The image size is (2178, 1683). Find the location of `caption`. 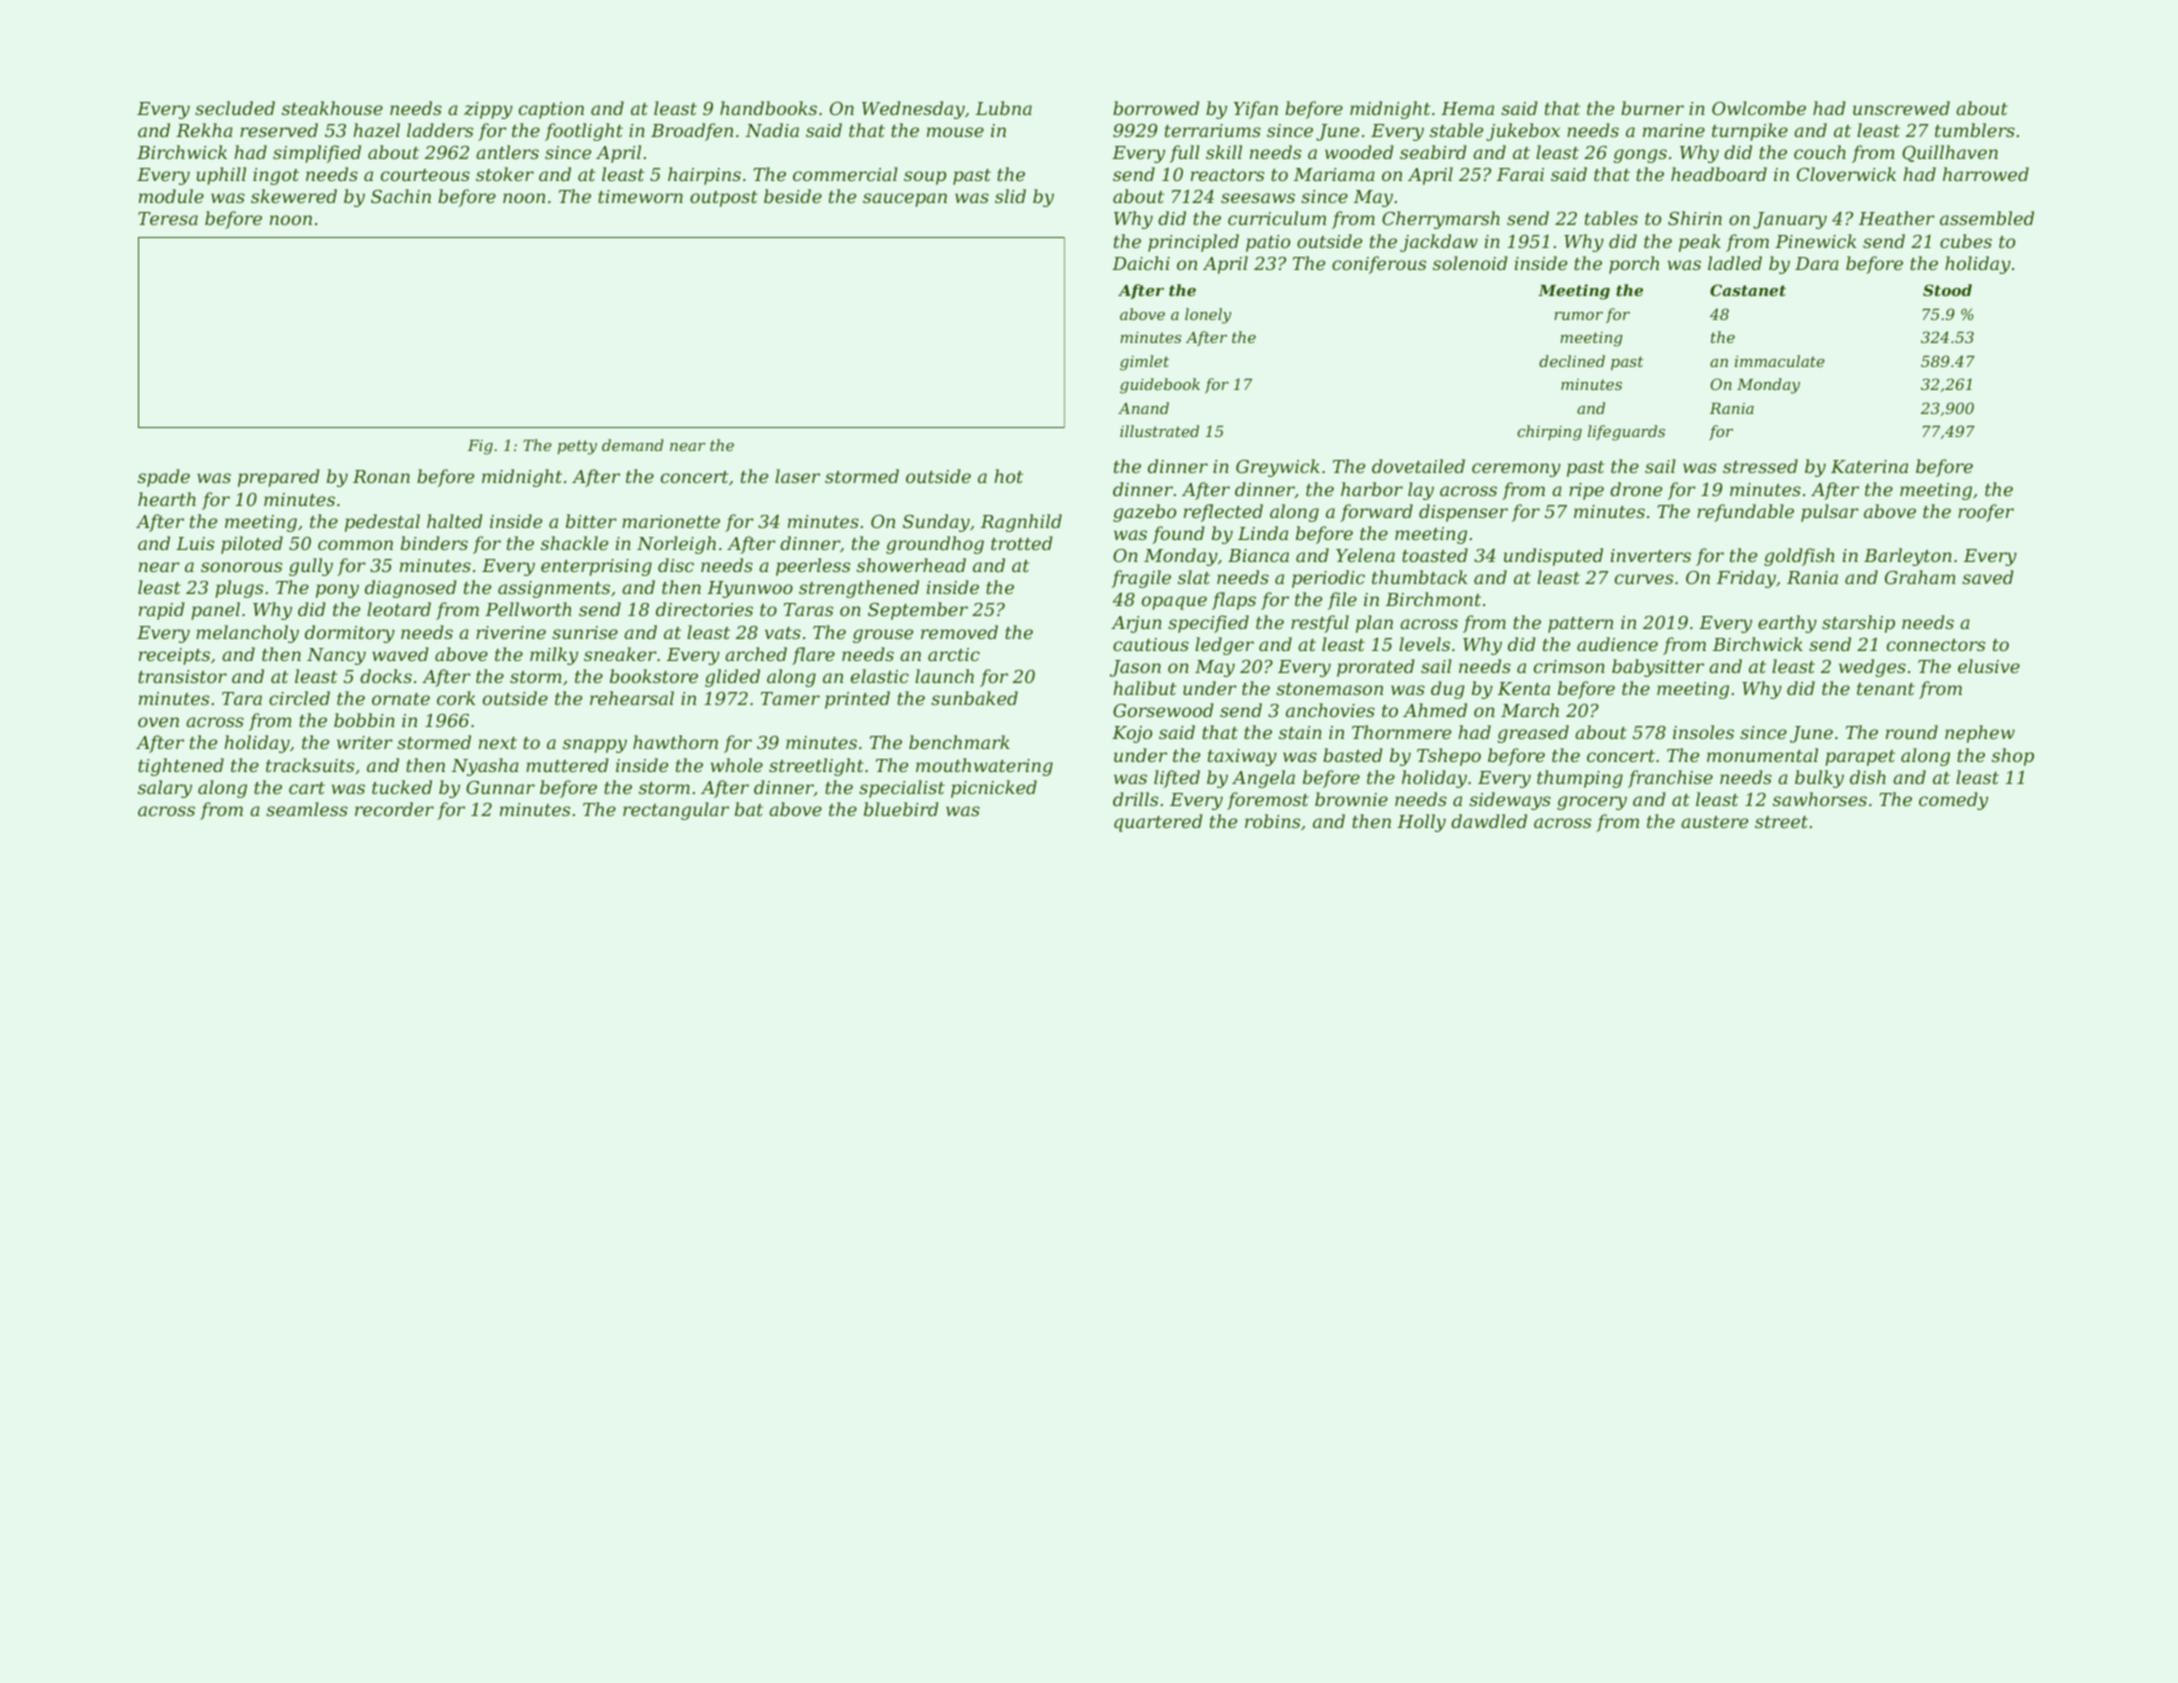

caption is located at coordinates (551, 110).
